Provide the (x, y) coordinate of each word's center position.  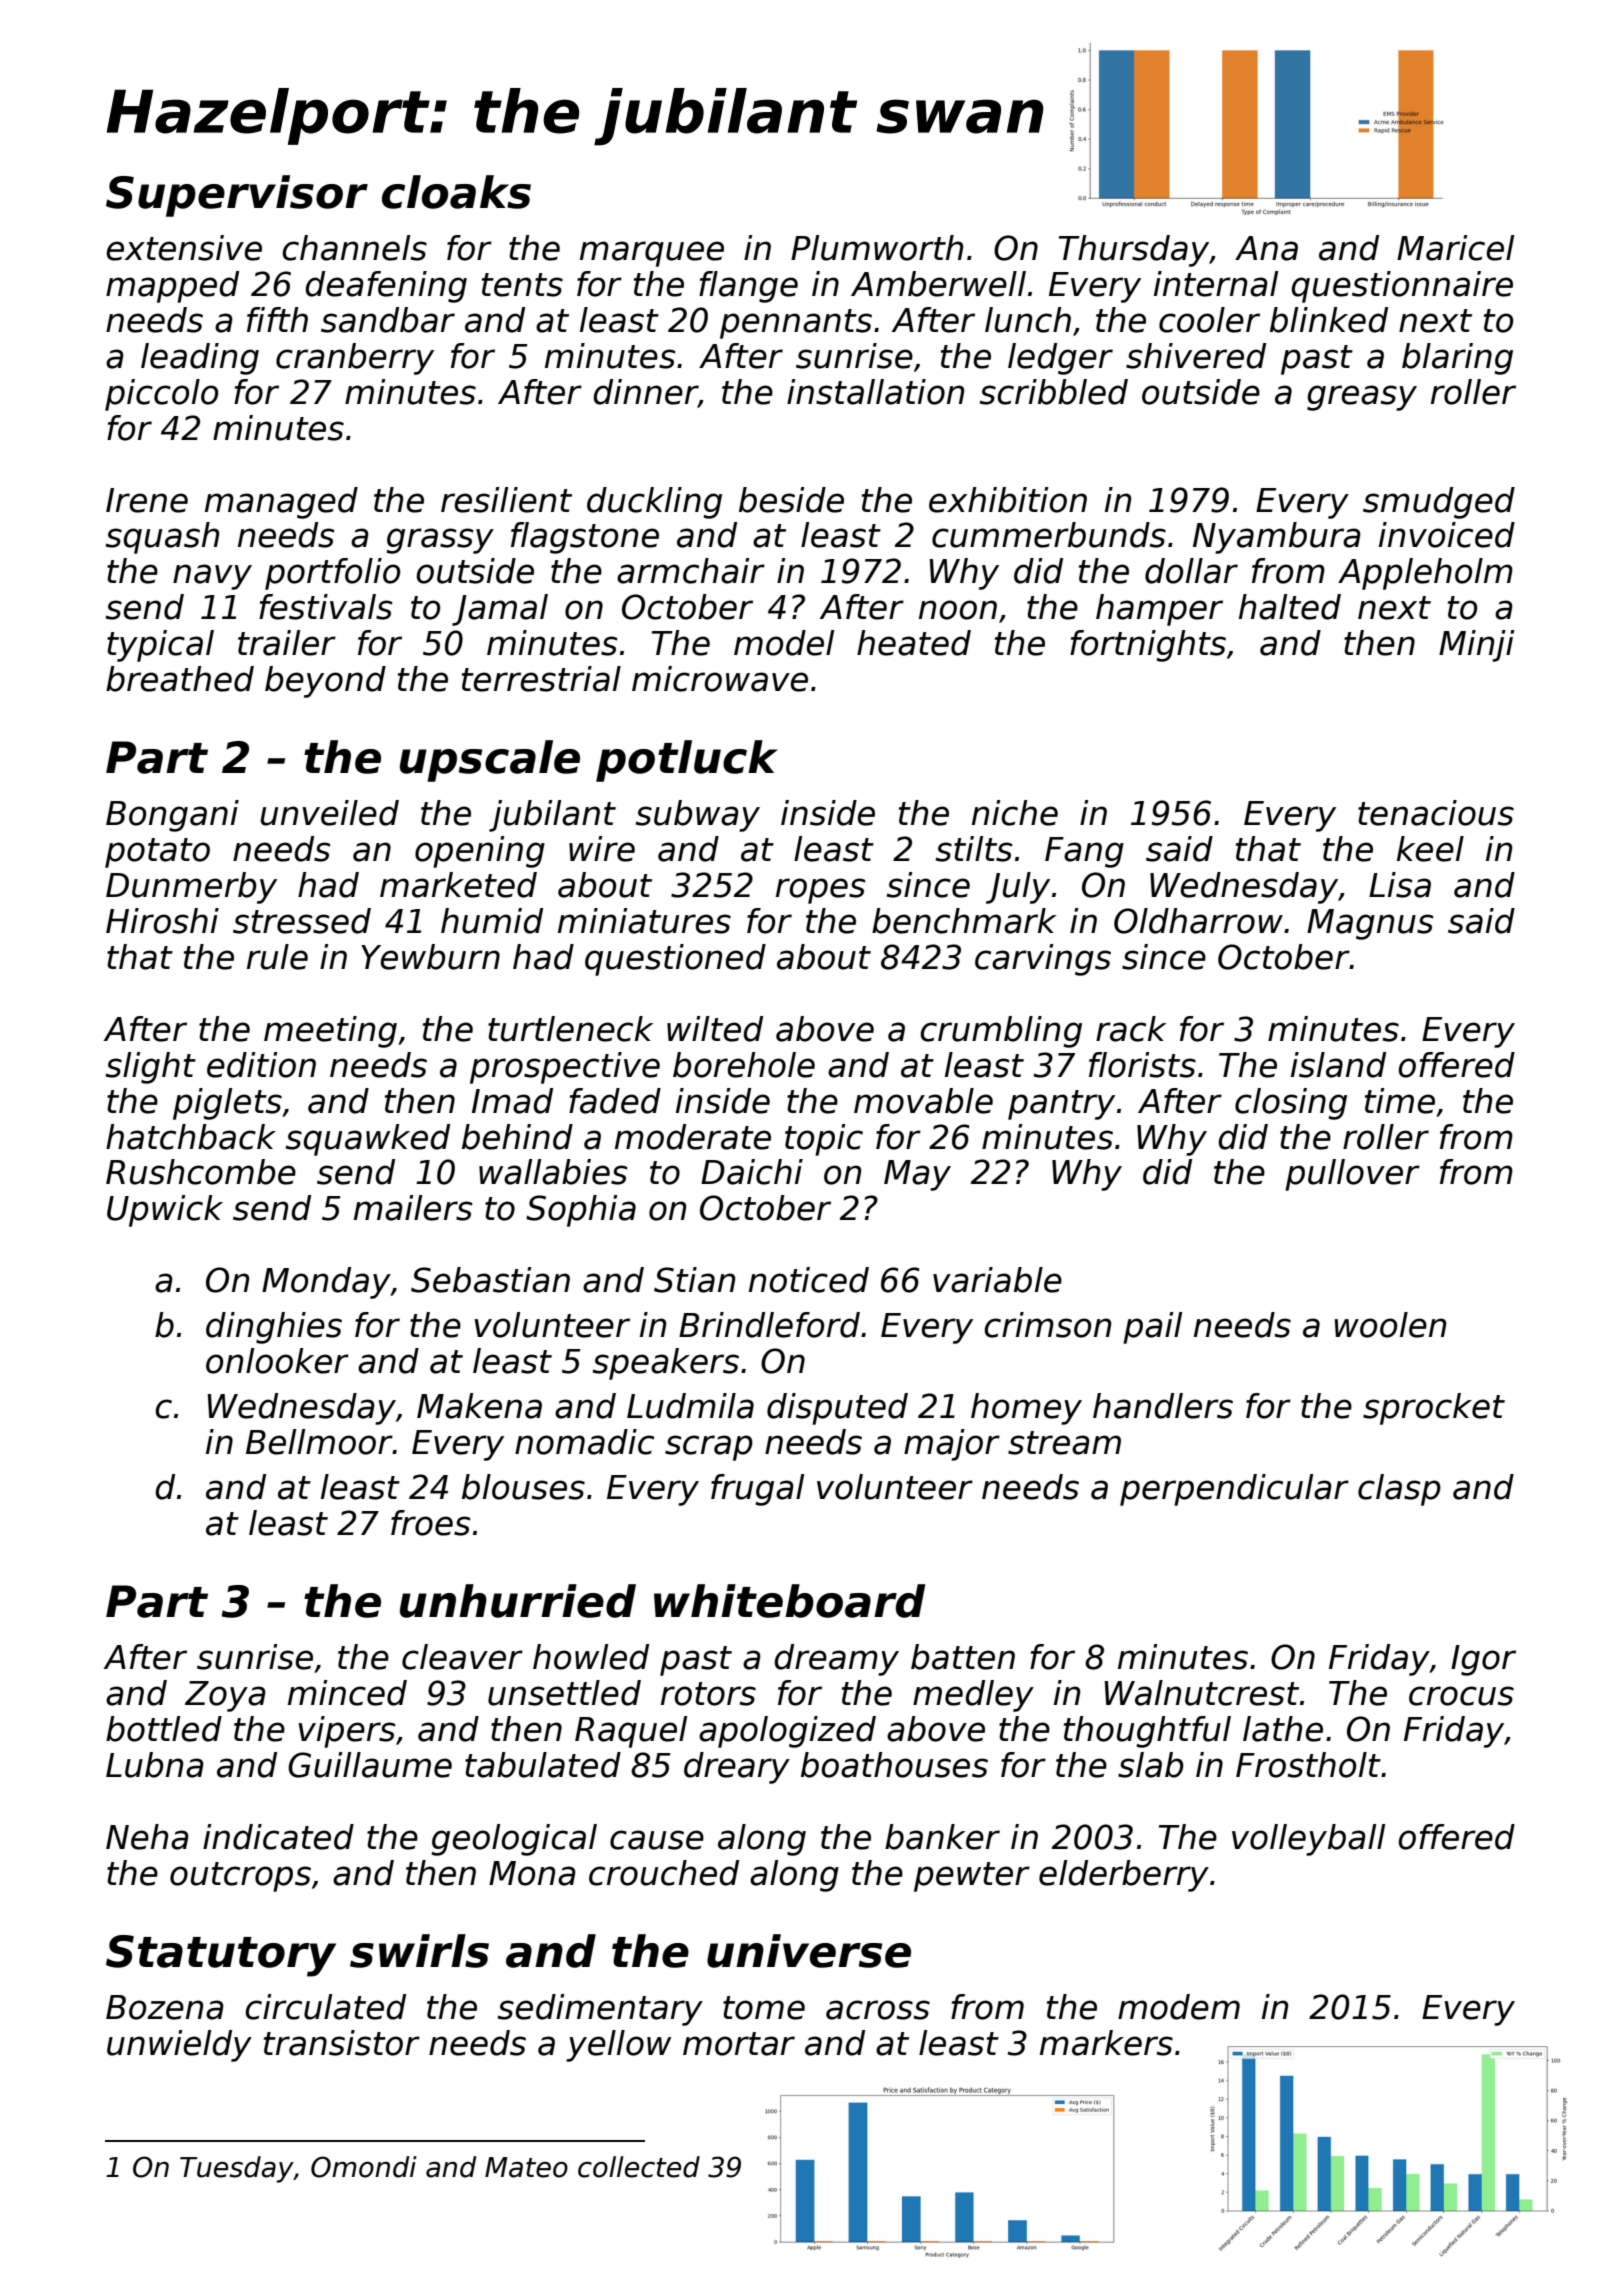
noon (958, 610)
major (952, 1445)
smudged (1439, 503)
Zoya (225, 1696)
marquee (652, 254)
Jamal (500, 610)
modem (1179, 2007)
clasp (1399, 1490)
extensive (184, 248)
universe (809, 1951)
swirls (419, 1951)
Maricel (1455, 248)
